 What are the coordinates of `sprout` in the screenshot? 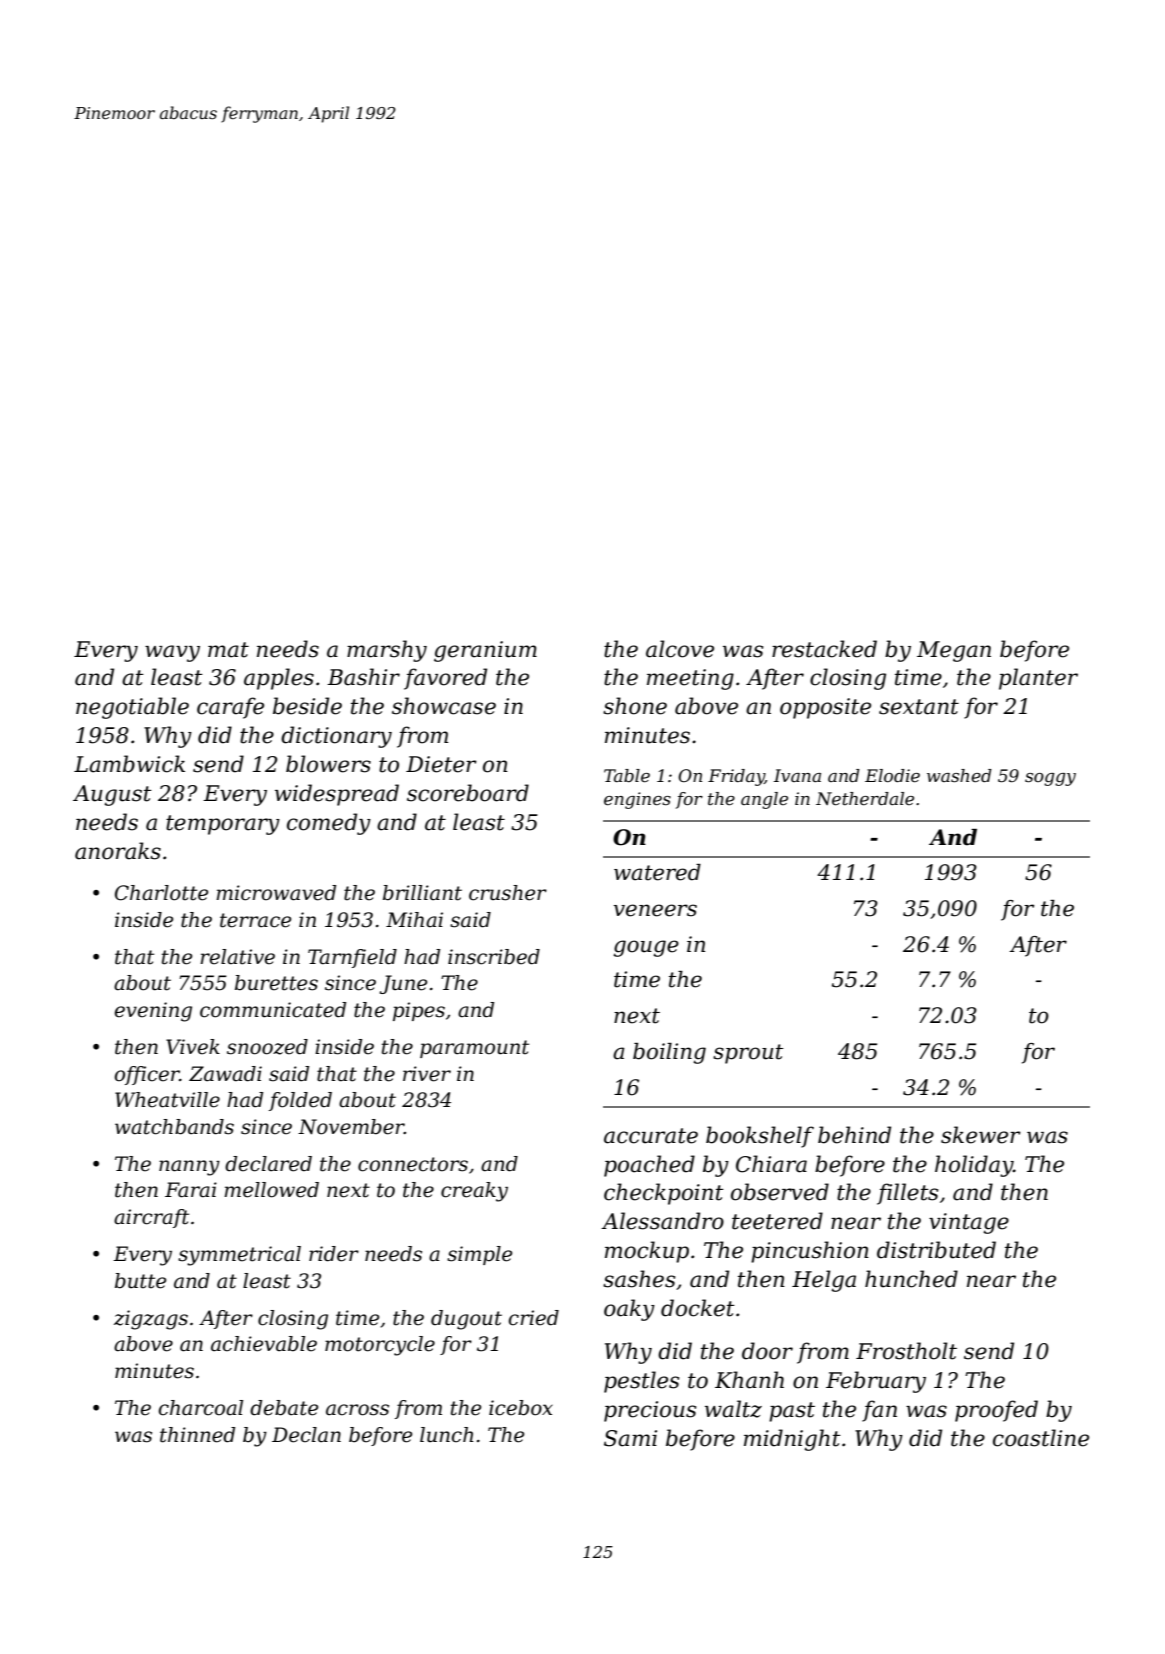 It's located at (748, 1054).
